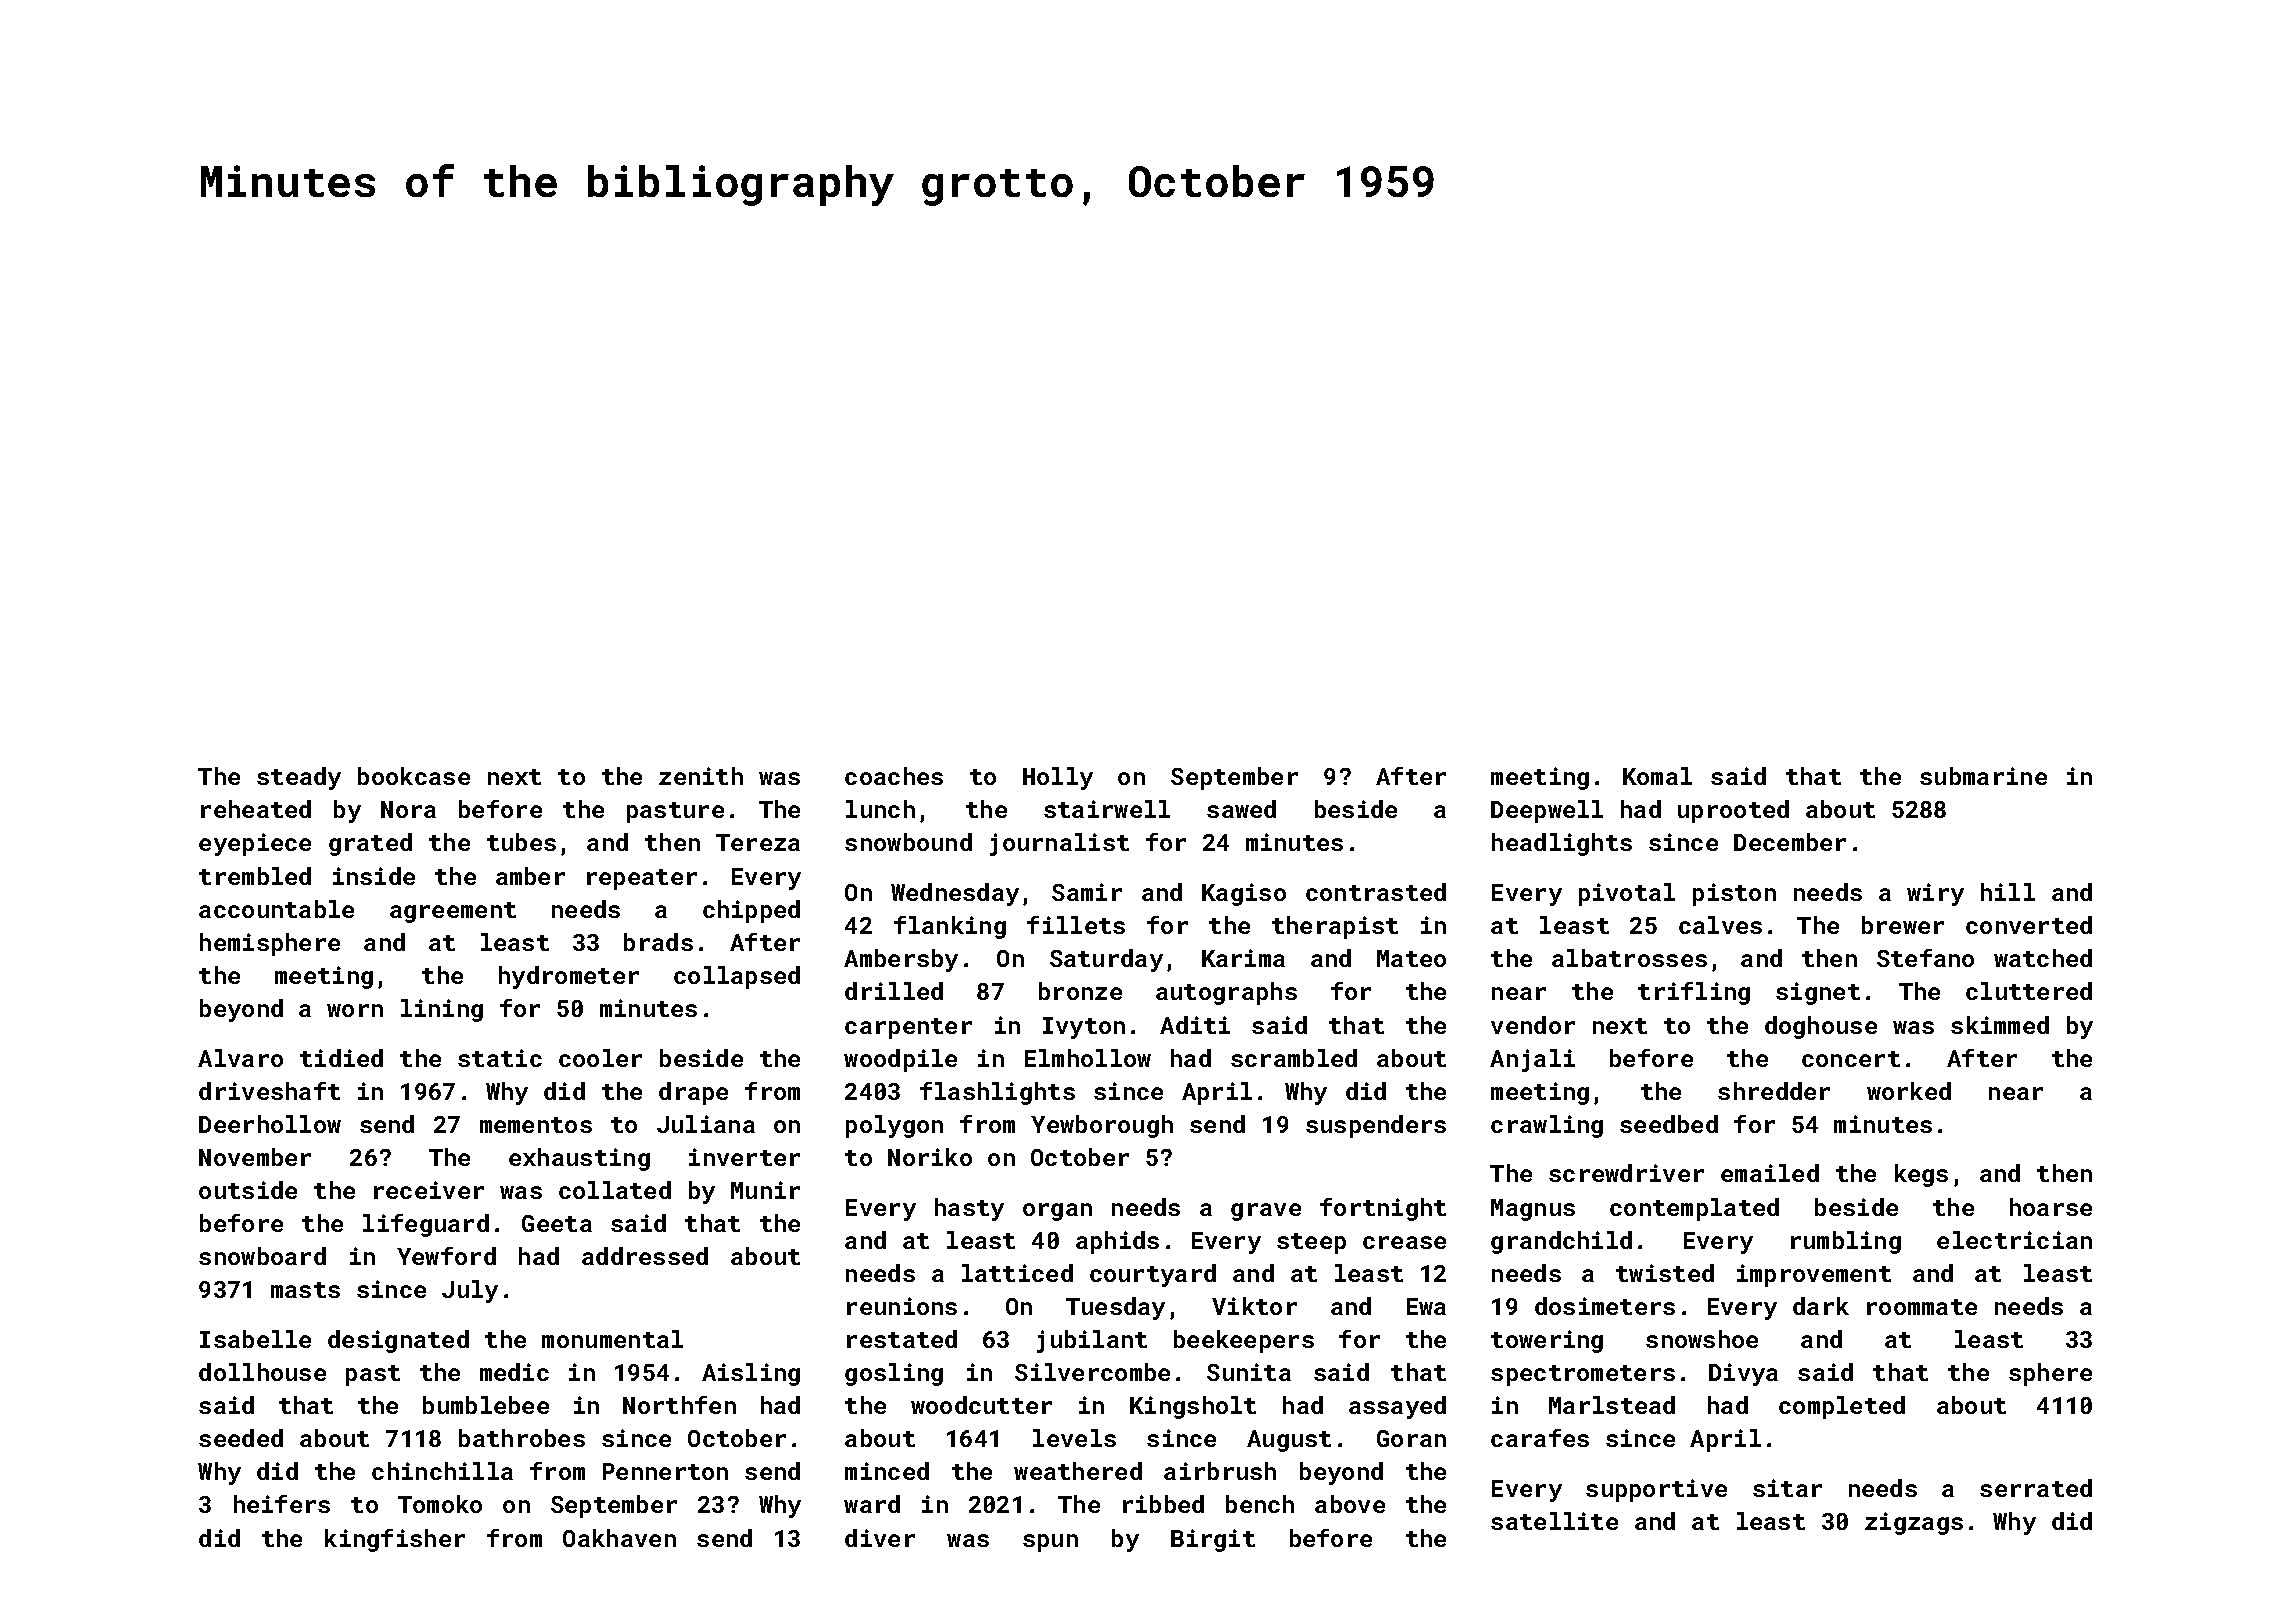 The image size is (2292, 1620). I want to click on July, so click(470, 1291).
